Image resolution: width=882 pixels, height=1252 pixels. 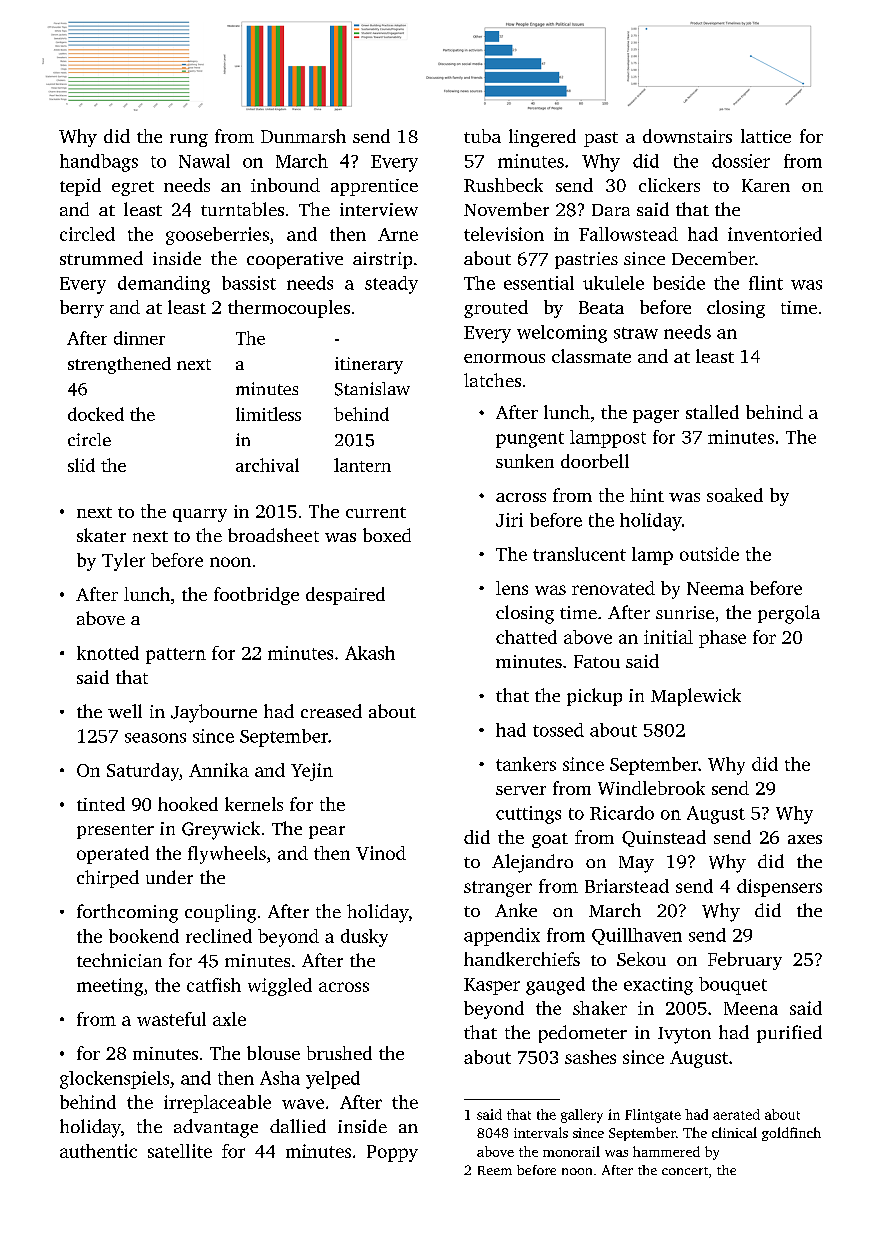 I want to click on knotted, so click(x=108, y=653).
